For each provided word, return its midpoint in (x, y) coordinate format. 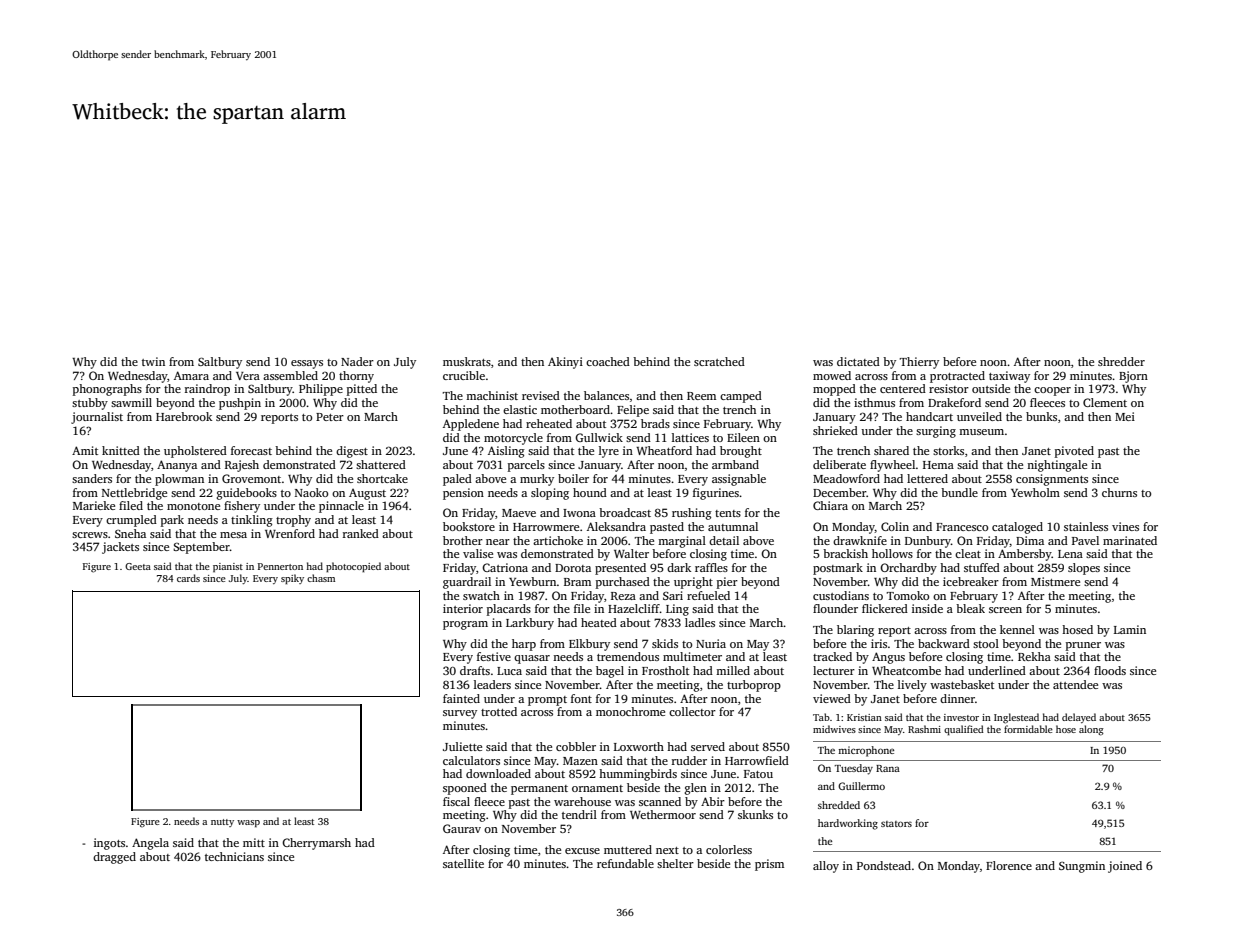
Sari (673, 595)
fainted (461, 698)
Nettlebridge (134, 494)
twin (153, 361)
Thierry (919, 363)
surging (936, 432)
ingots (109, 844)
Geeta (138, 566)
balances (606, 395)
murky (537, 480)
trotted (499, 711)
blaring (855, 631)
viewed (832, 698)
